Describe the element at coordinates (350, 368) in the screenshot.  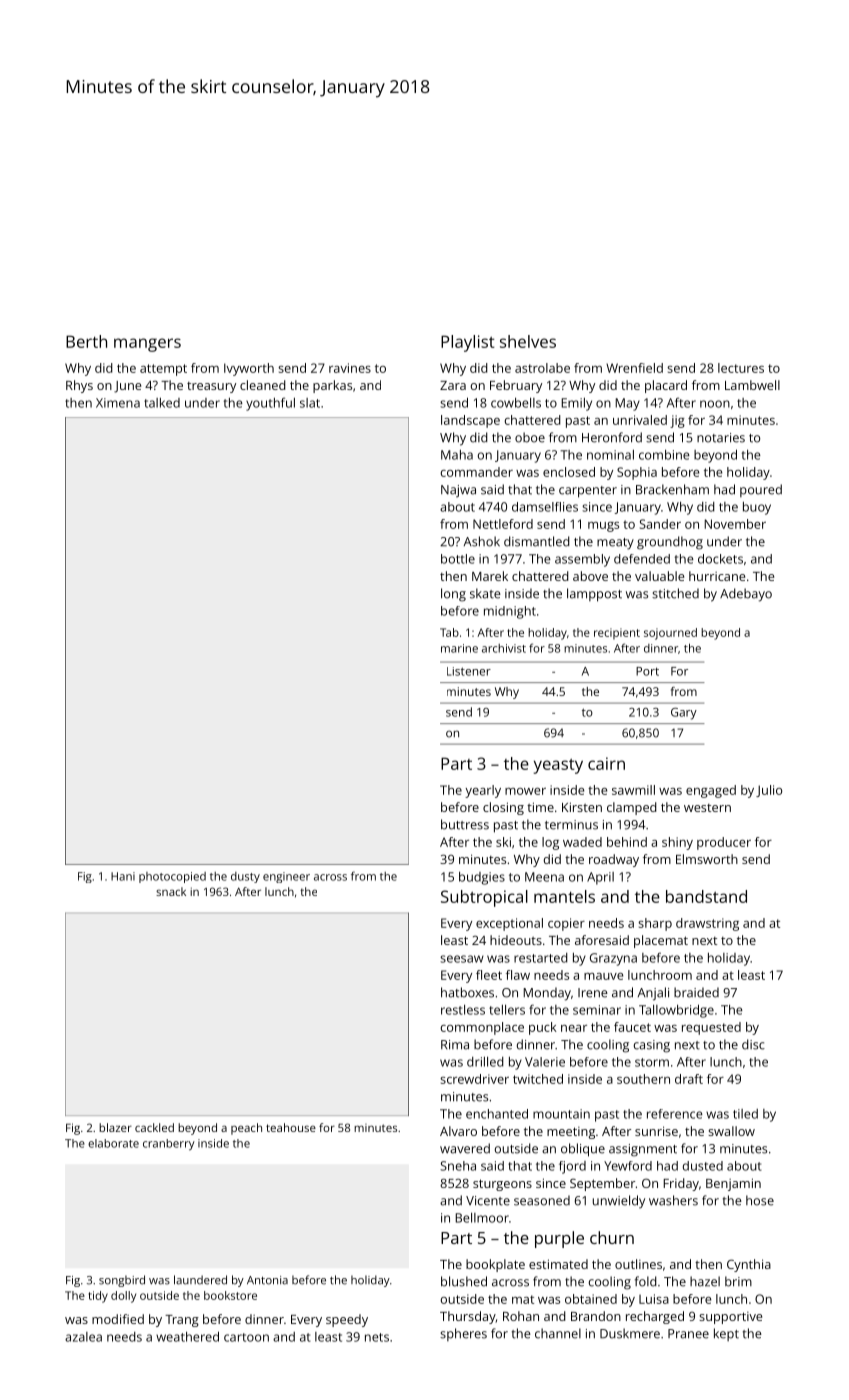
I see `ravines` at that location.
